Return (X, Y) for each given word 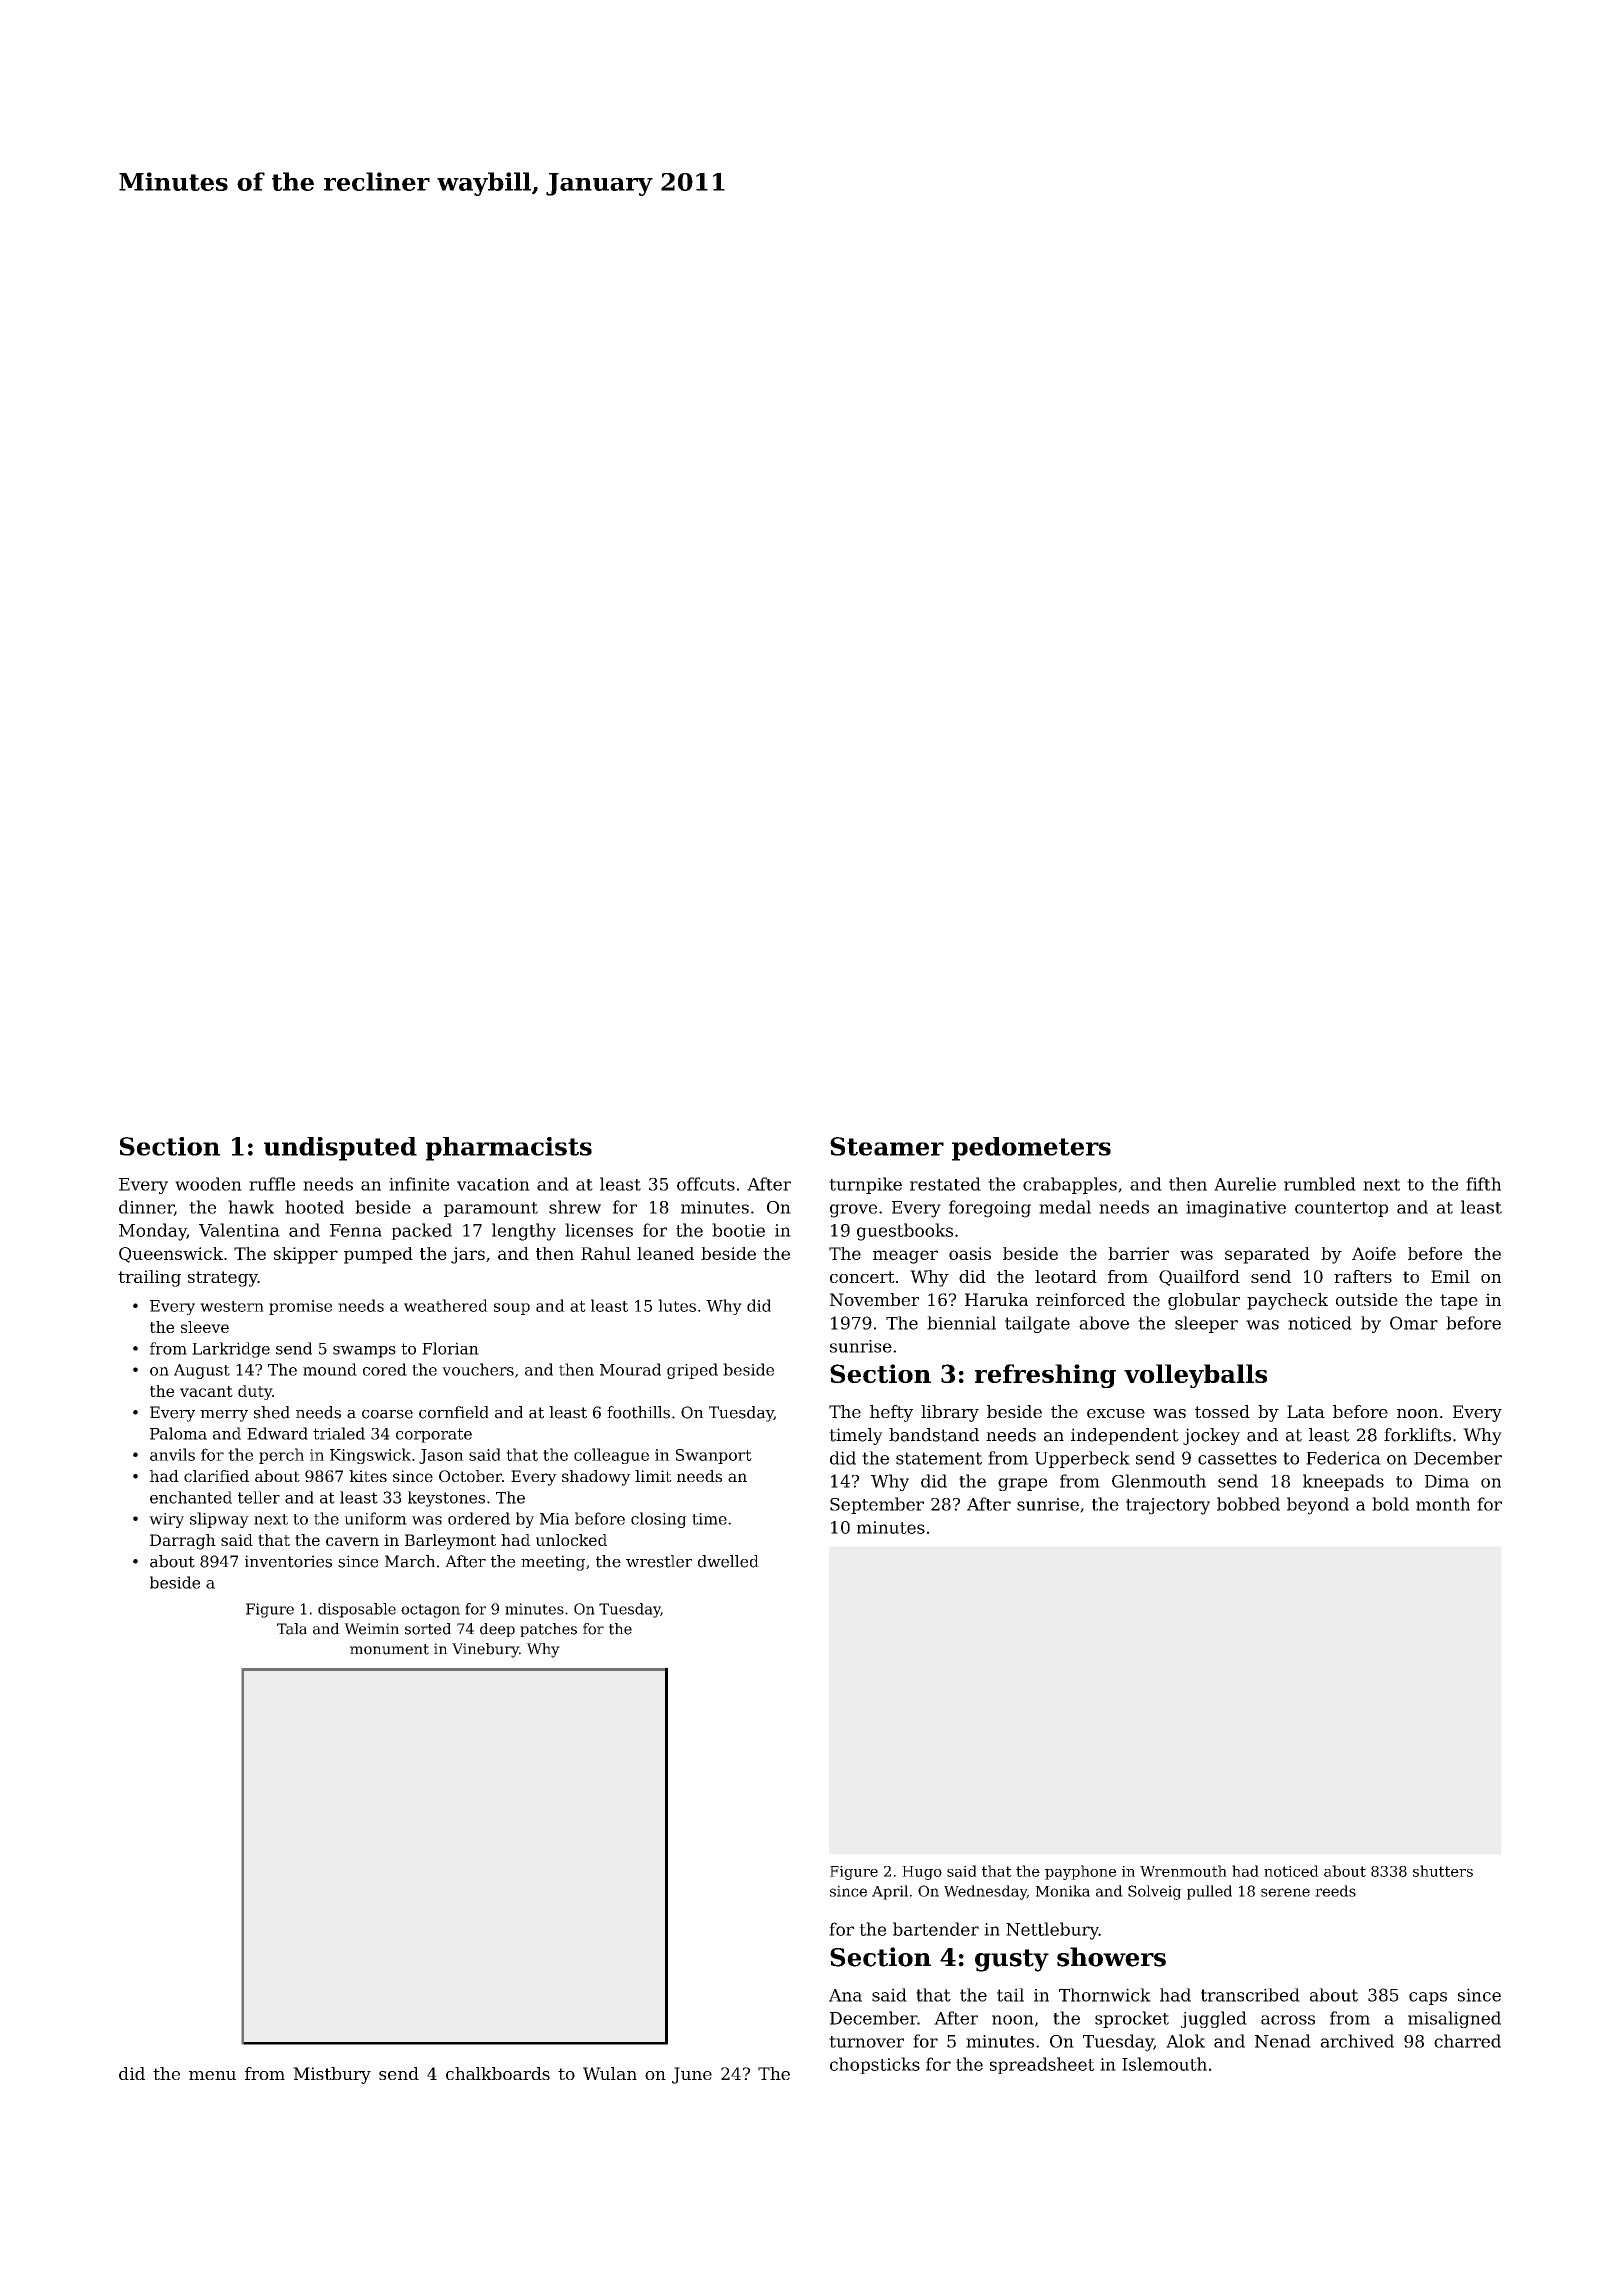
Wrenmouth (1183, 1871)
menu (212, 2075)
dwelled (728, 1561)
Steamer (887, 1146)
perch (281, 1456)
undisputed (340, 1149)
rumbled (1320, 1184)
